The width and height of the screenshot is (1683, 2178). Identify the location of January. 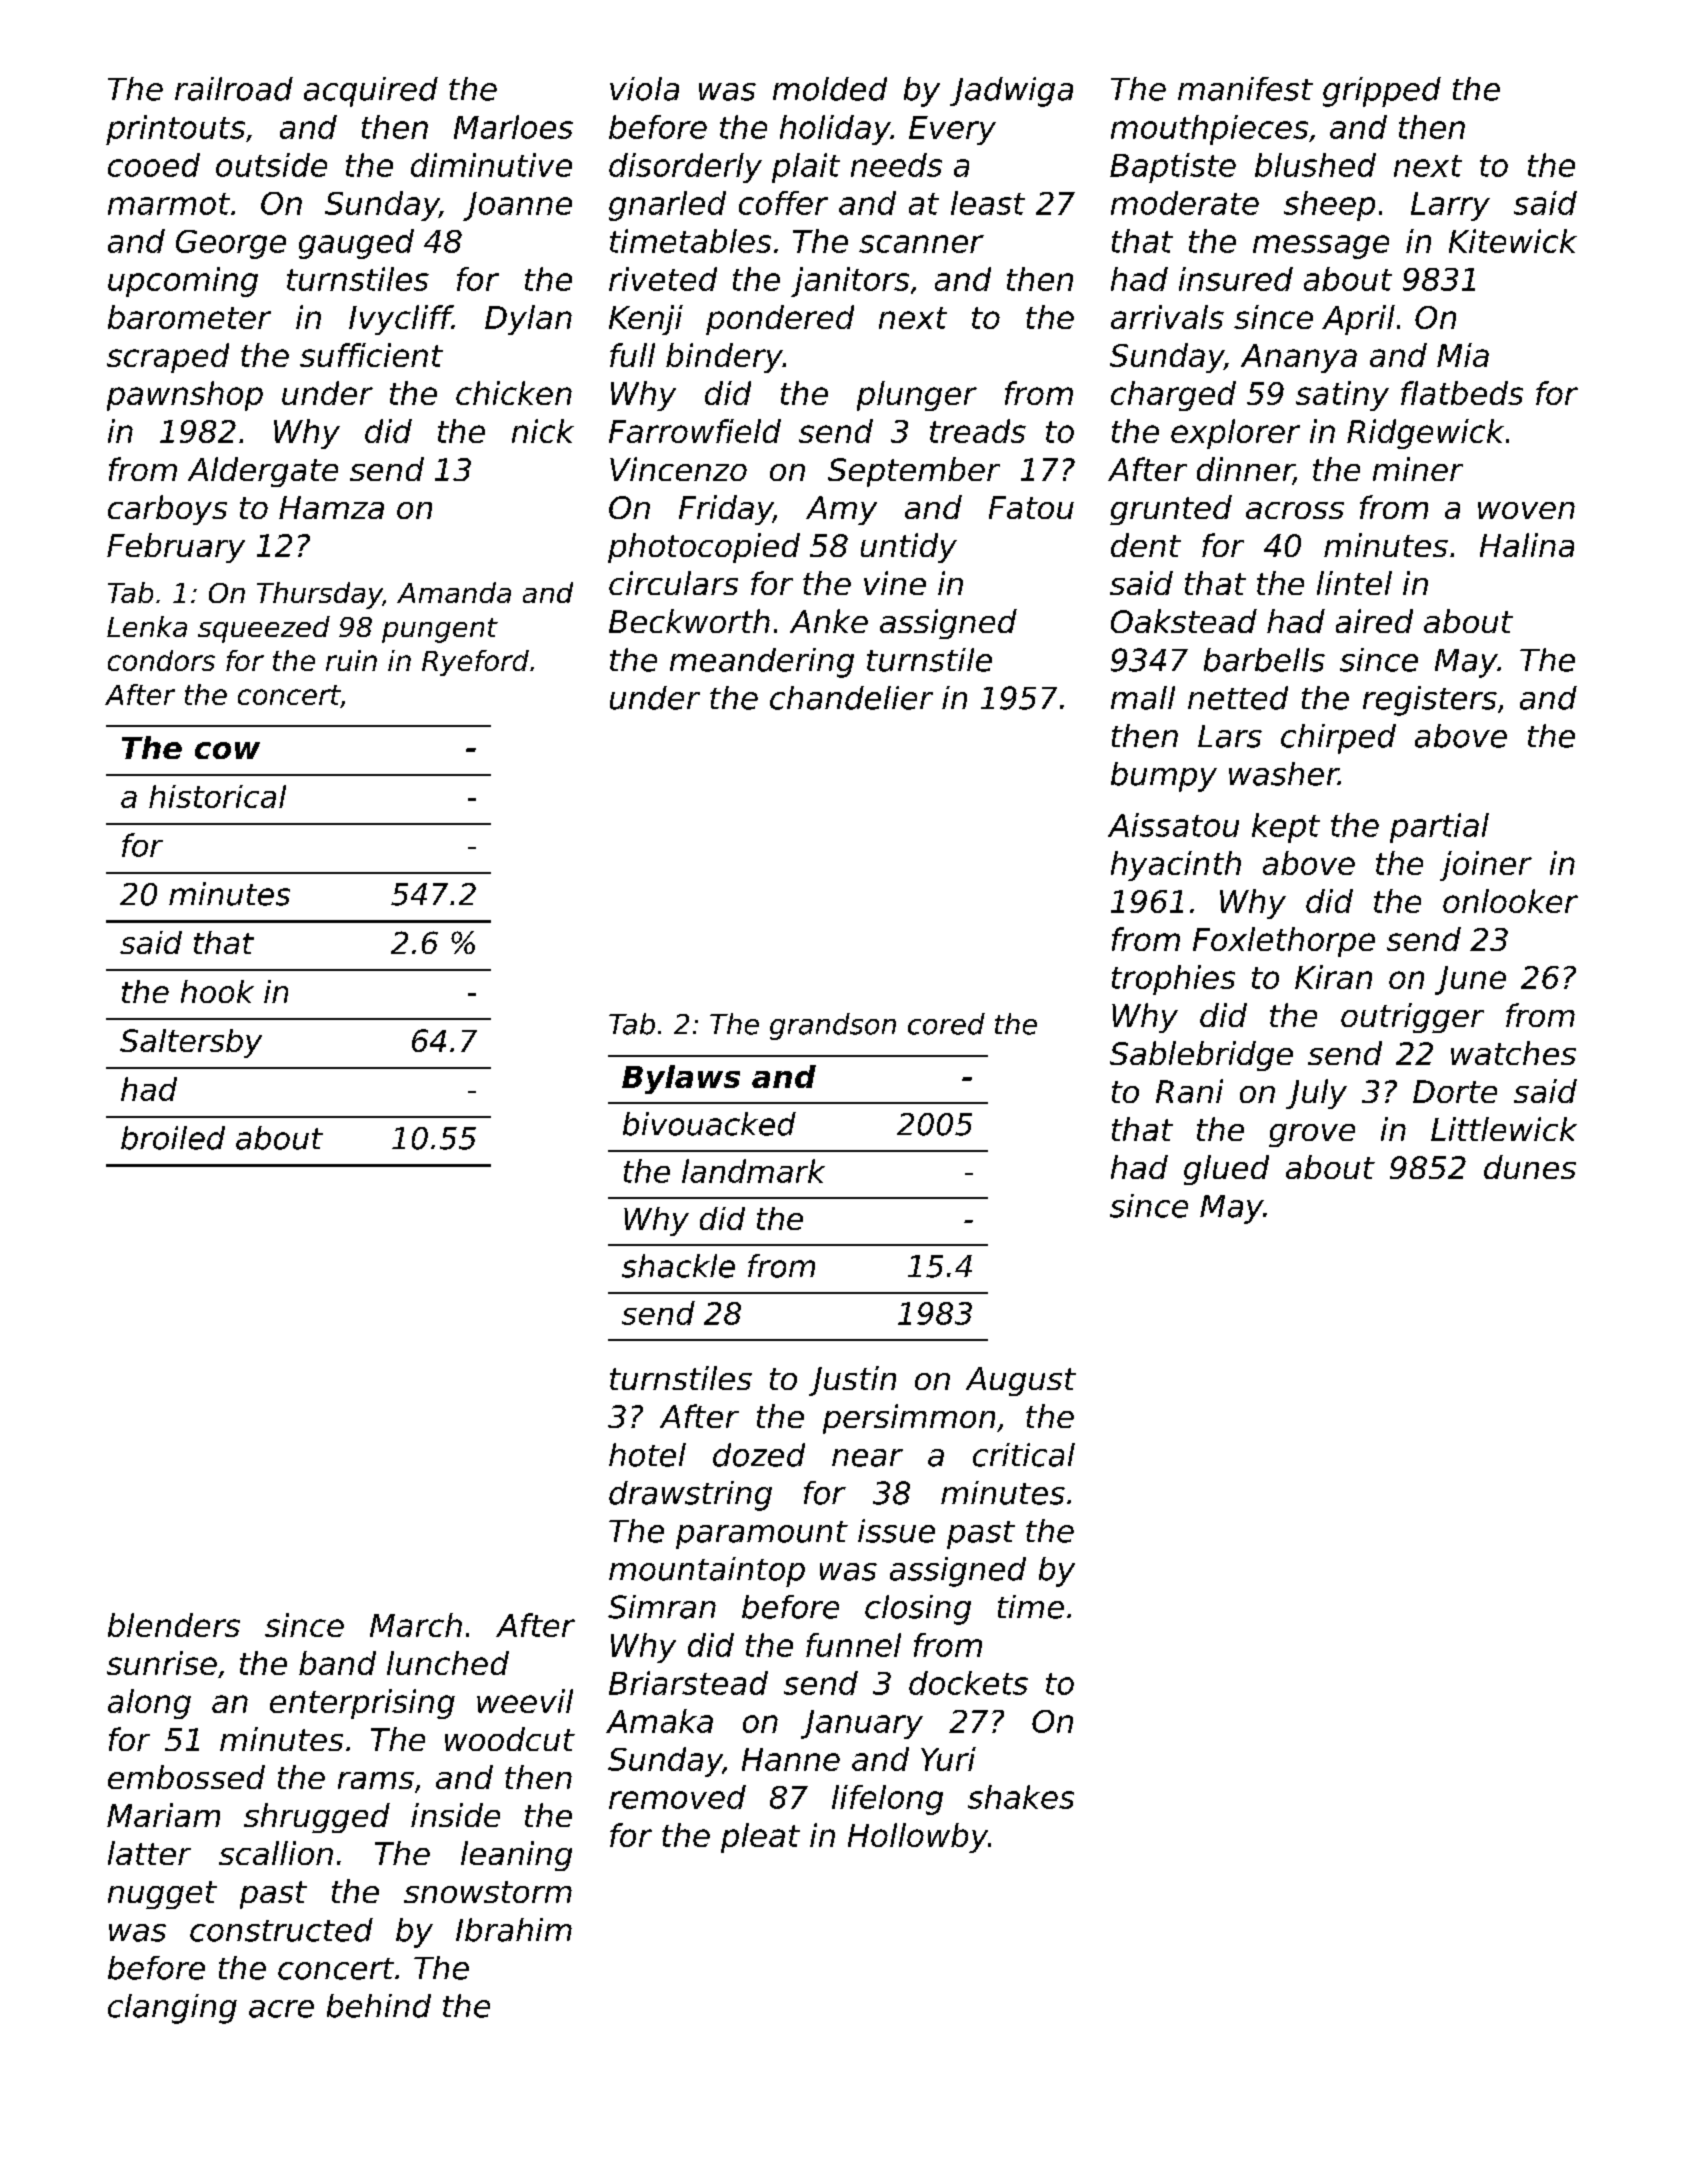
(862, 1724).
